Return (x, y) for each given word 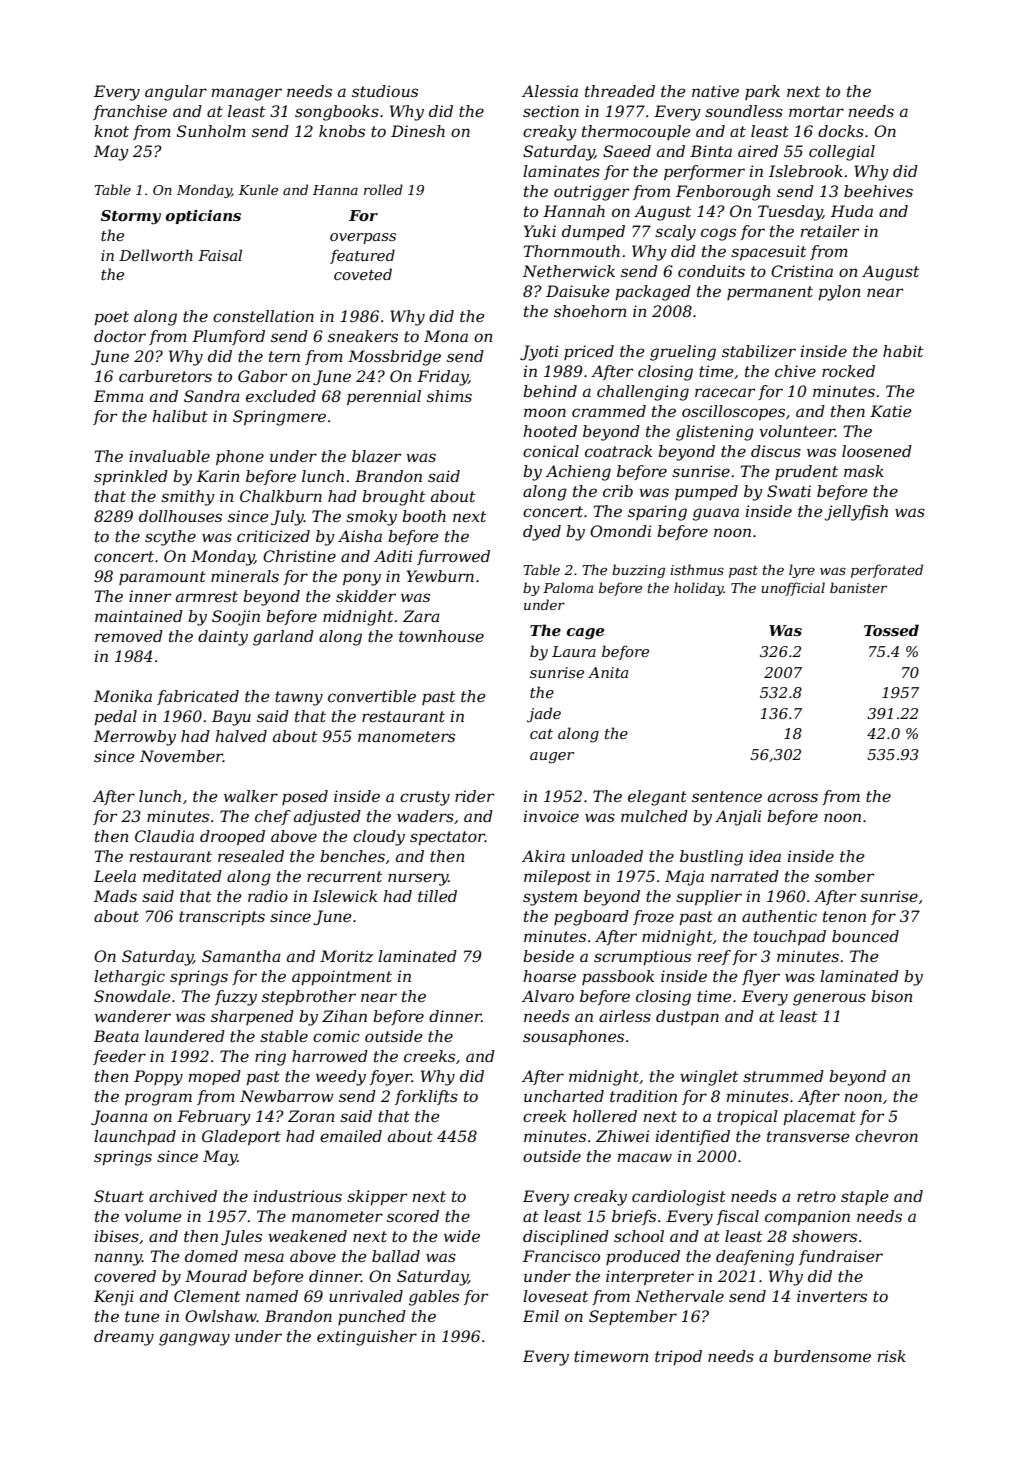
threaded (620, 91)
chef (273, 817)
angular (176, 93)
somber (844, 876)
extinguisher (367, 1338)
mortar (816, 111)
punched (372, 1317)
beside (548, 956)
